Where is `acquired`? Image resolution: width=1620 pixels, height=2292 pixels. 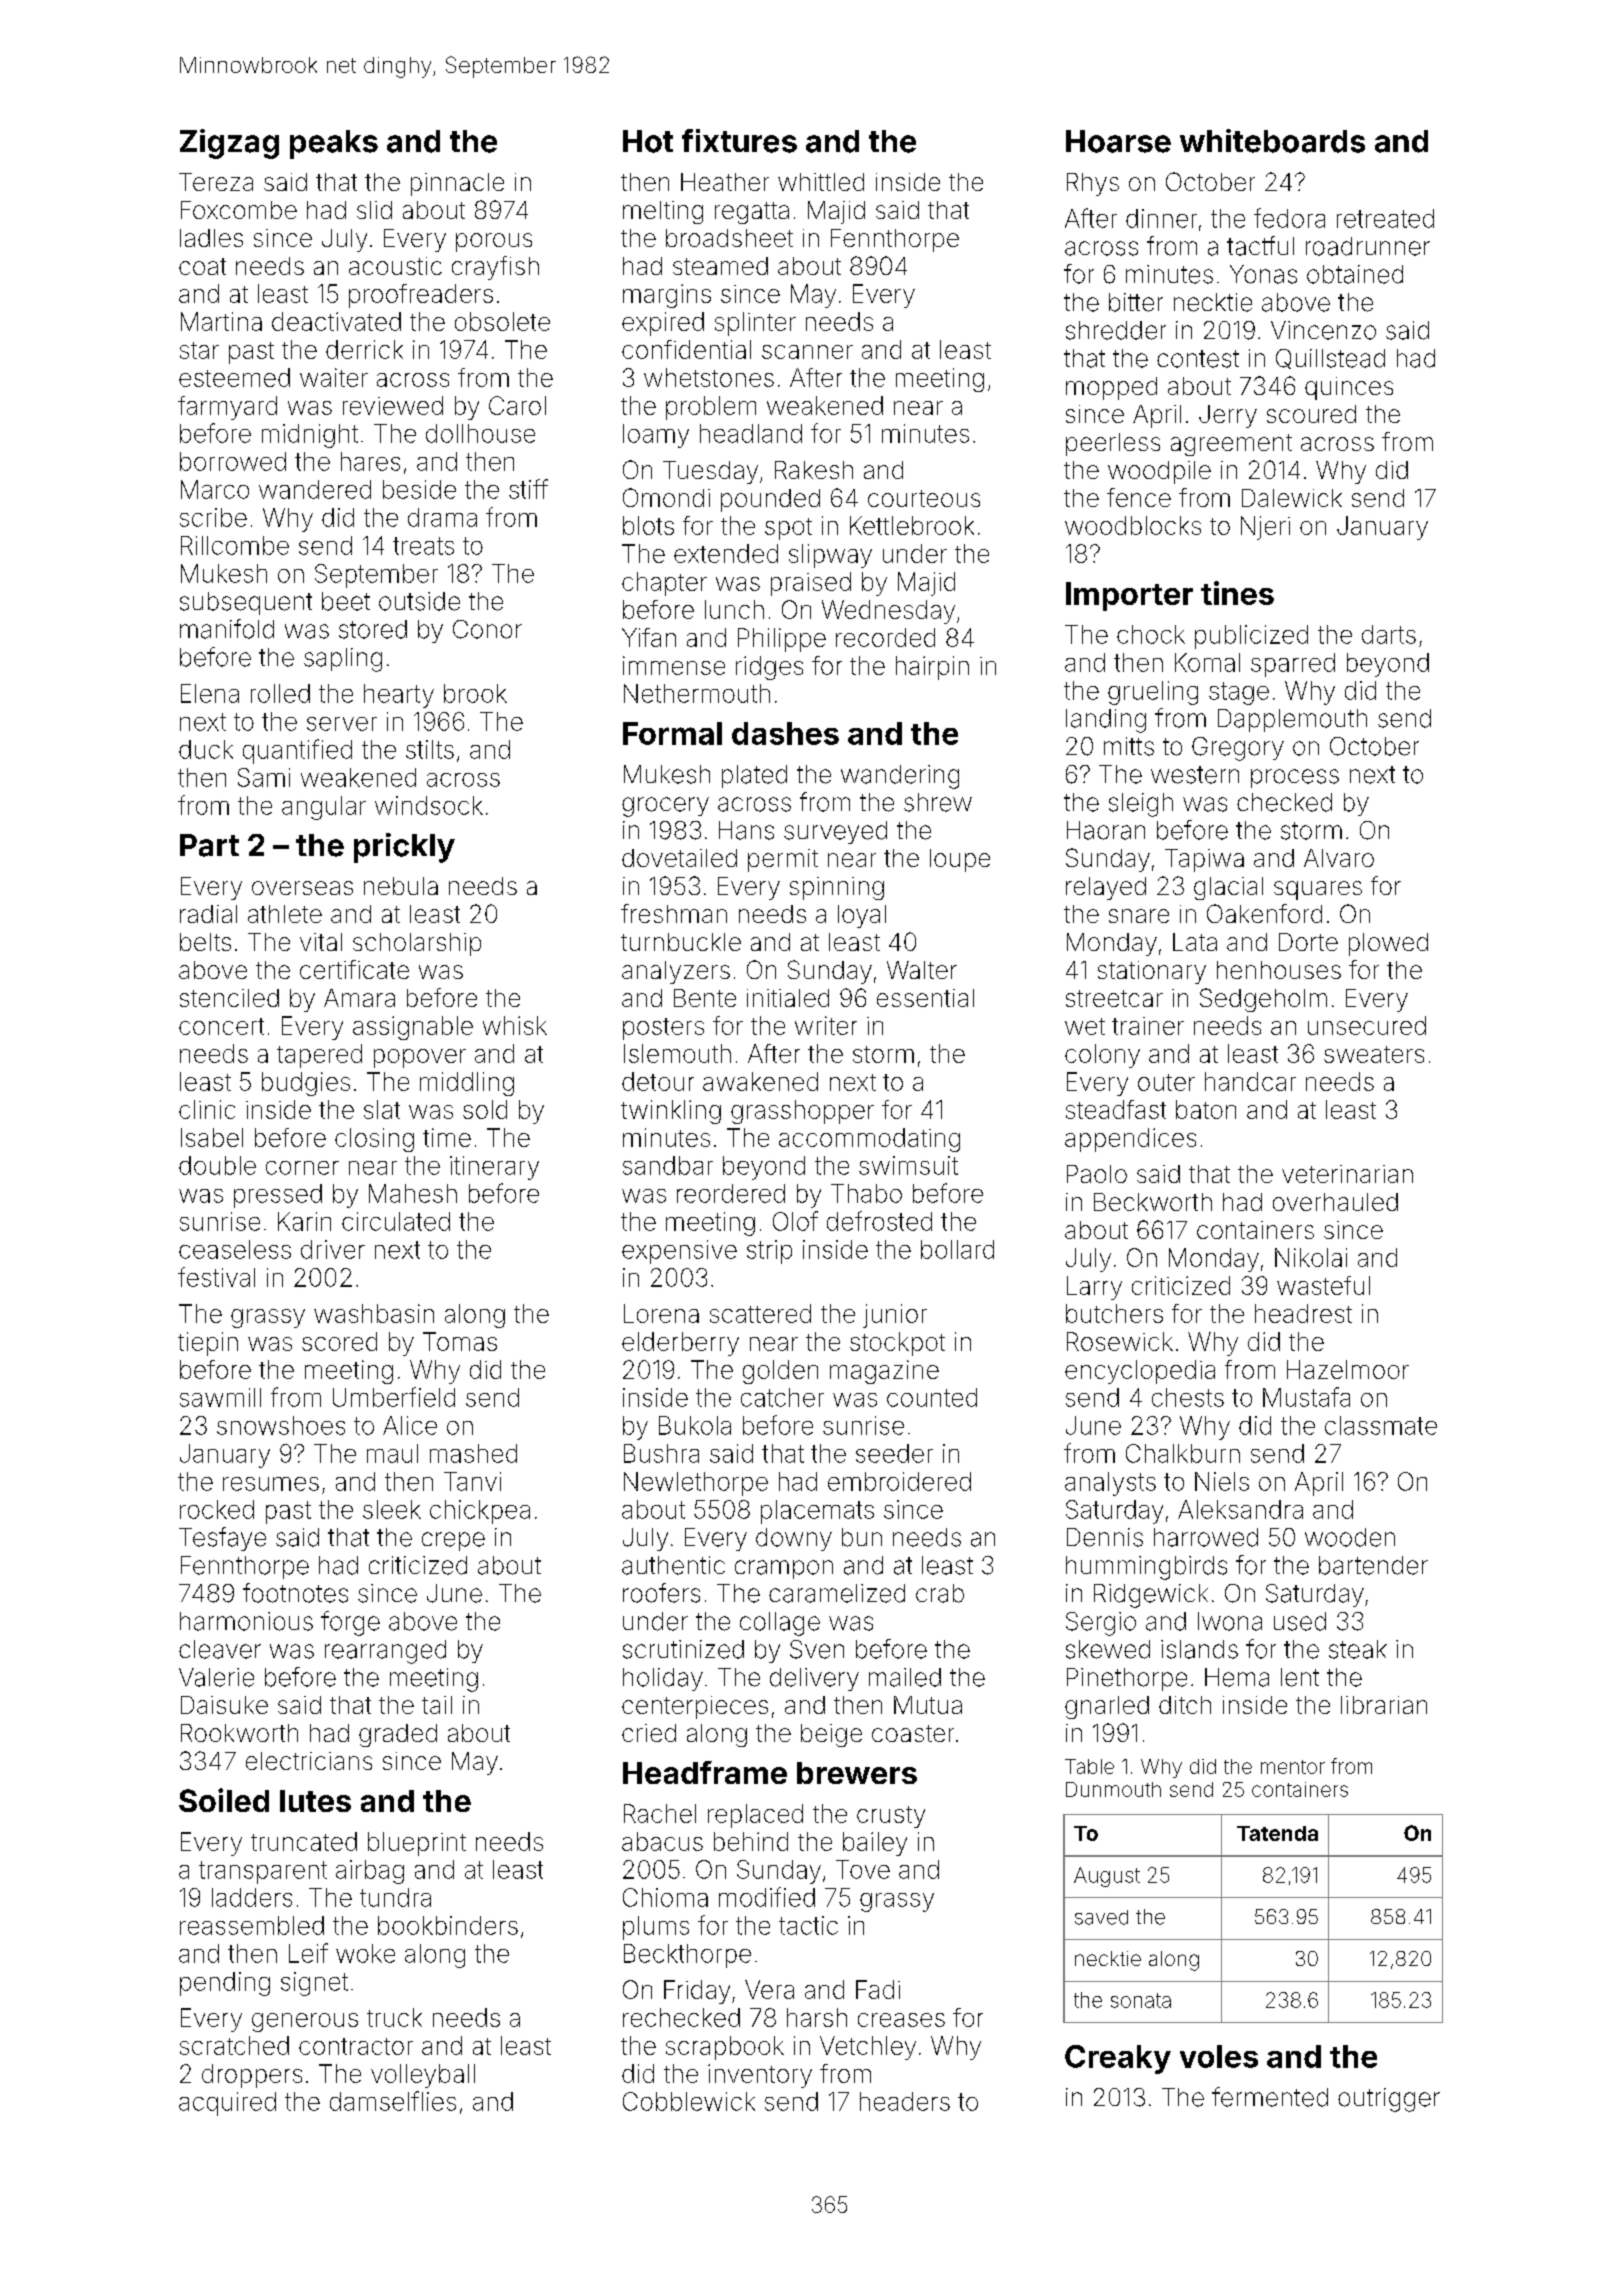
acquired is located at coordinates (227, 2104).
